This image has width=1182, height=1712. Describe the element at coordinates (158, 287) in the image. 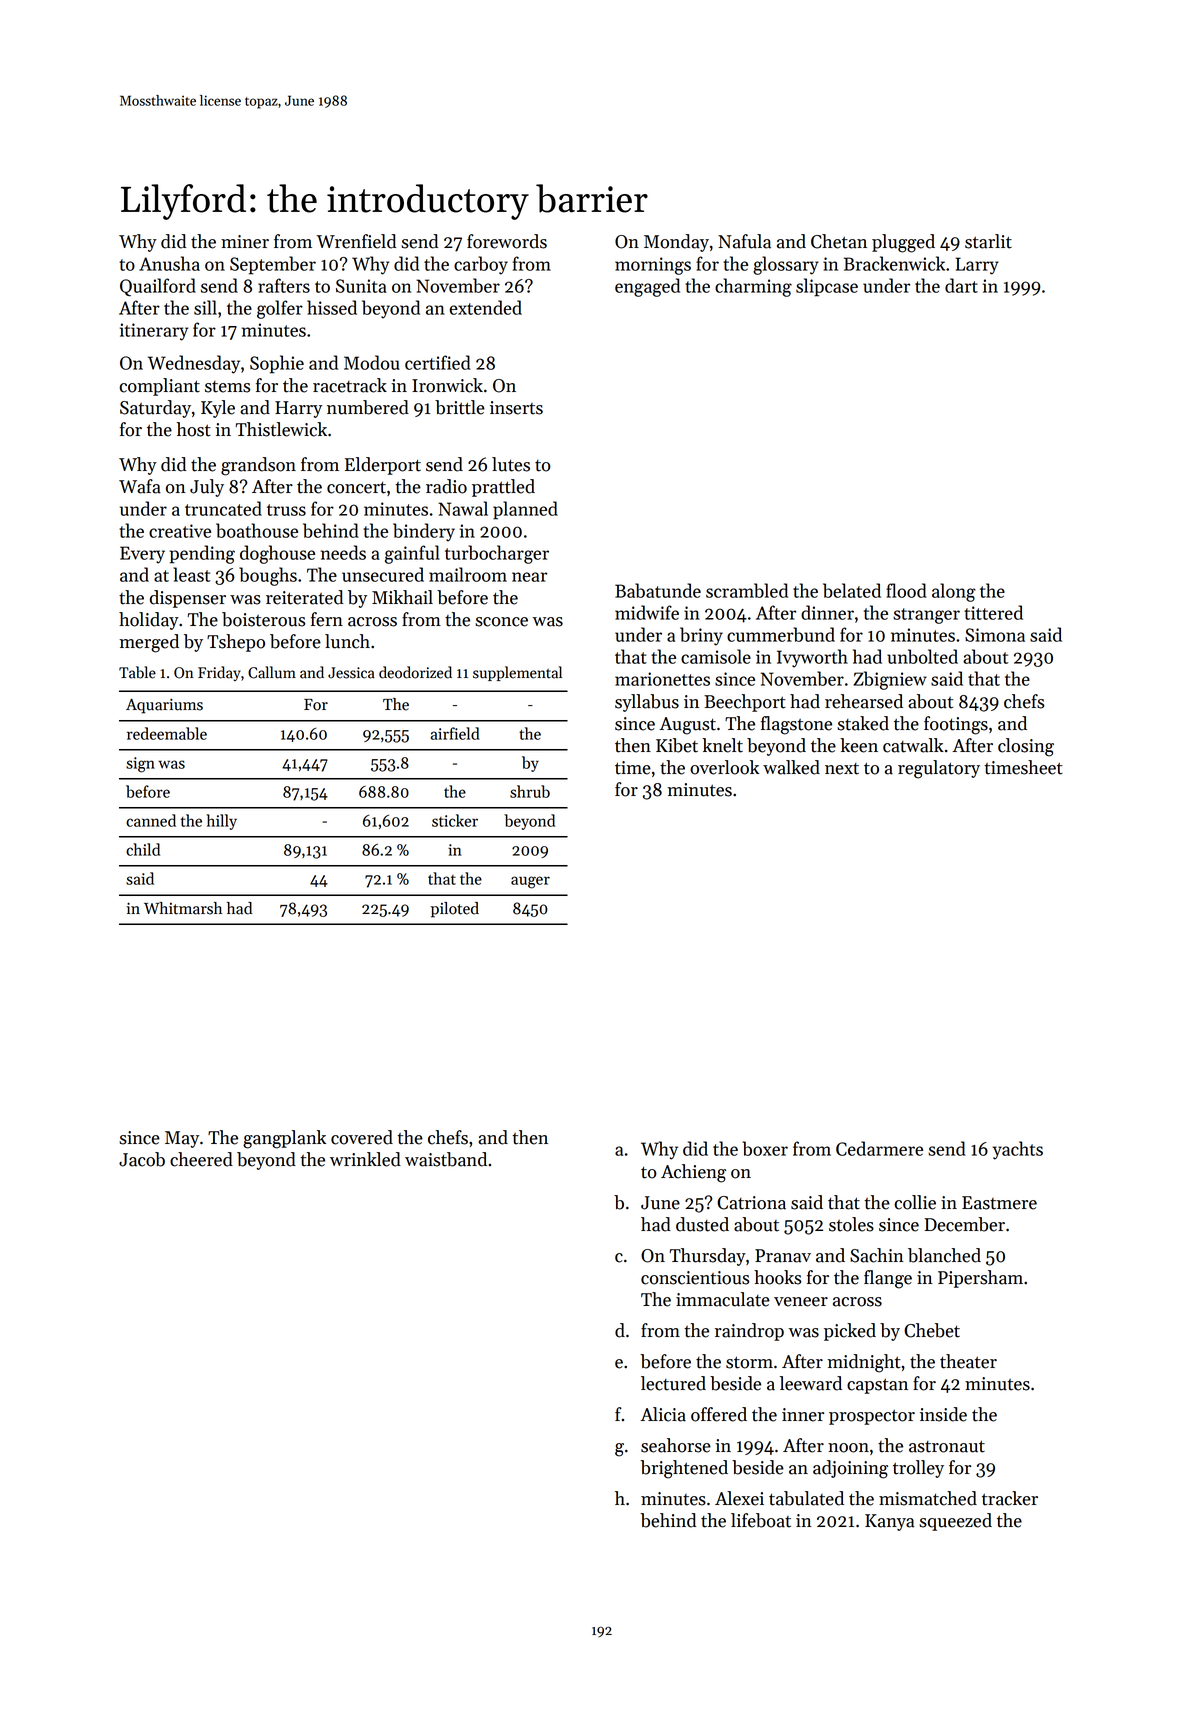

I see `Quailford` at that location.
